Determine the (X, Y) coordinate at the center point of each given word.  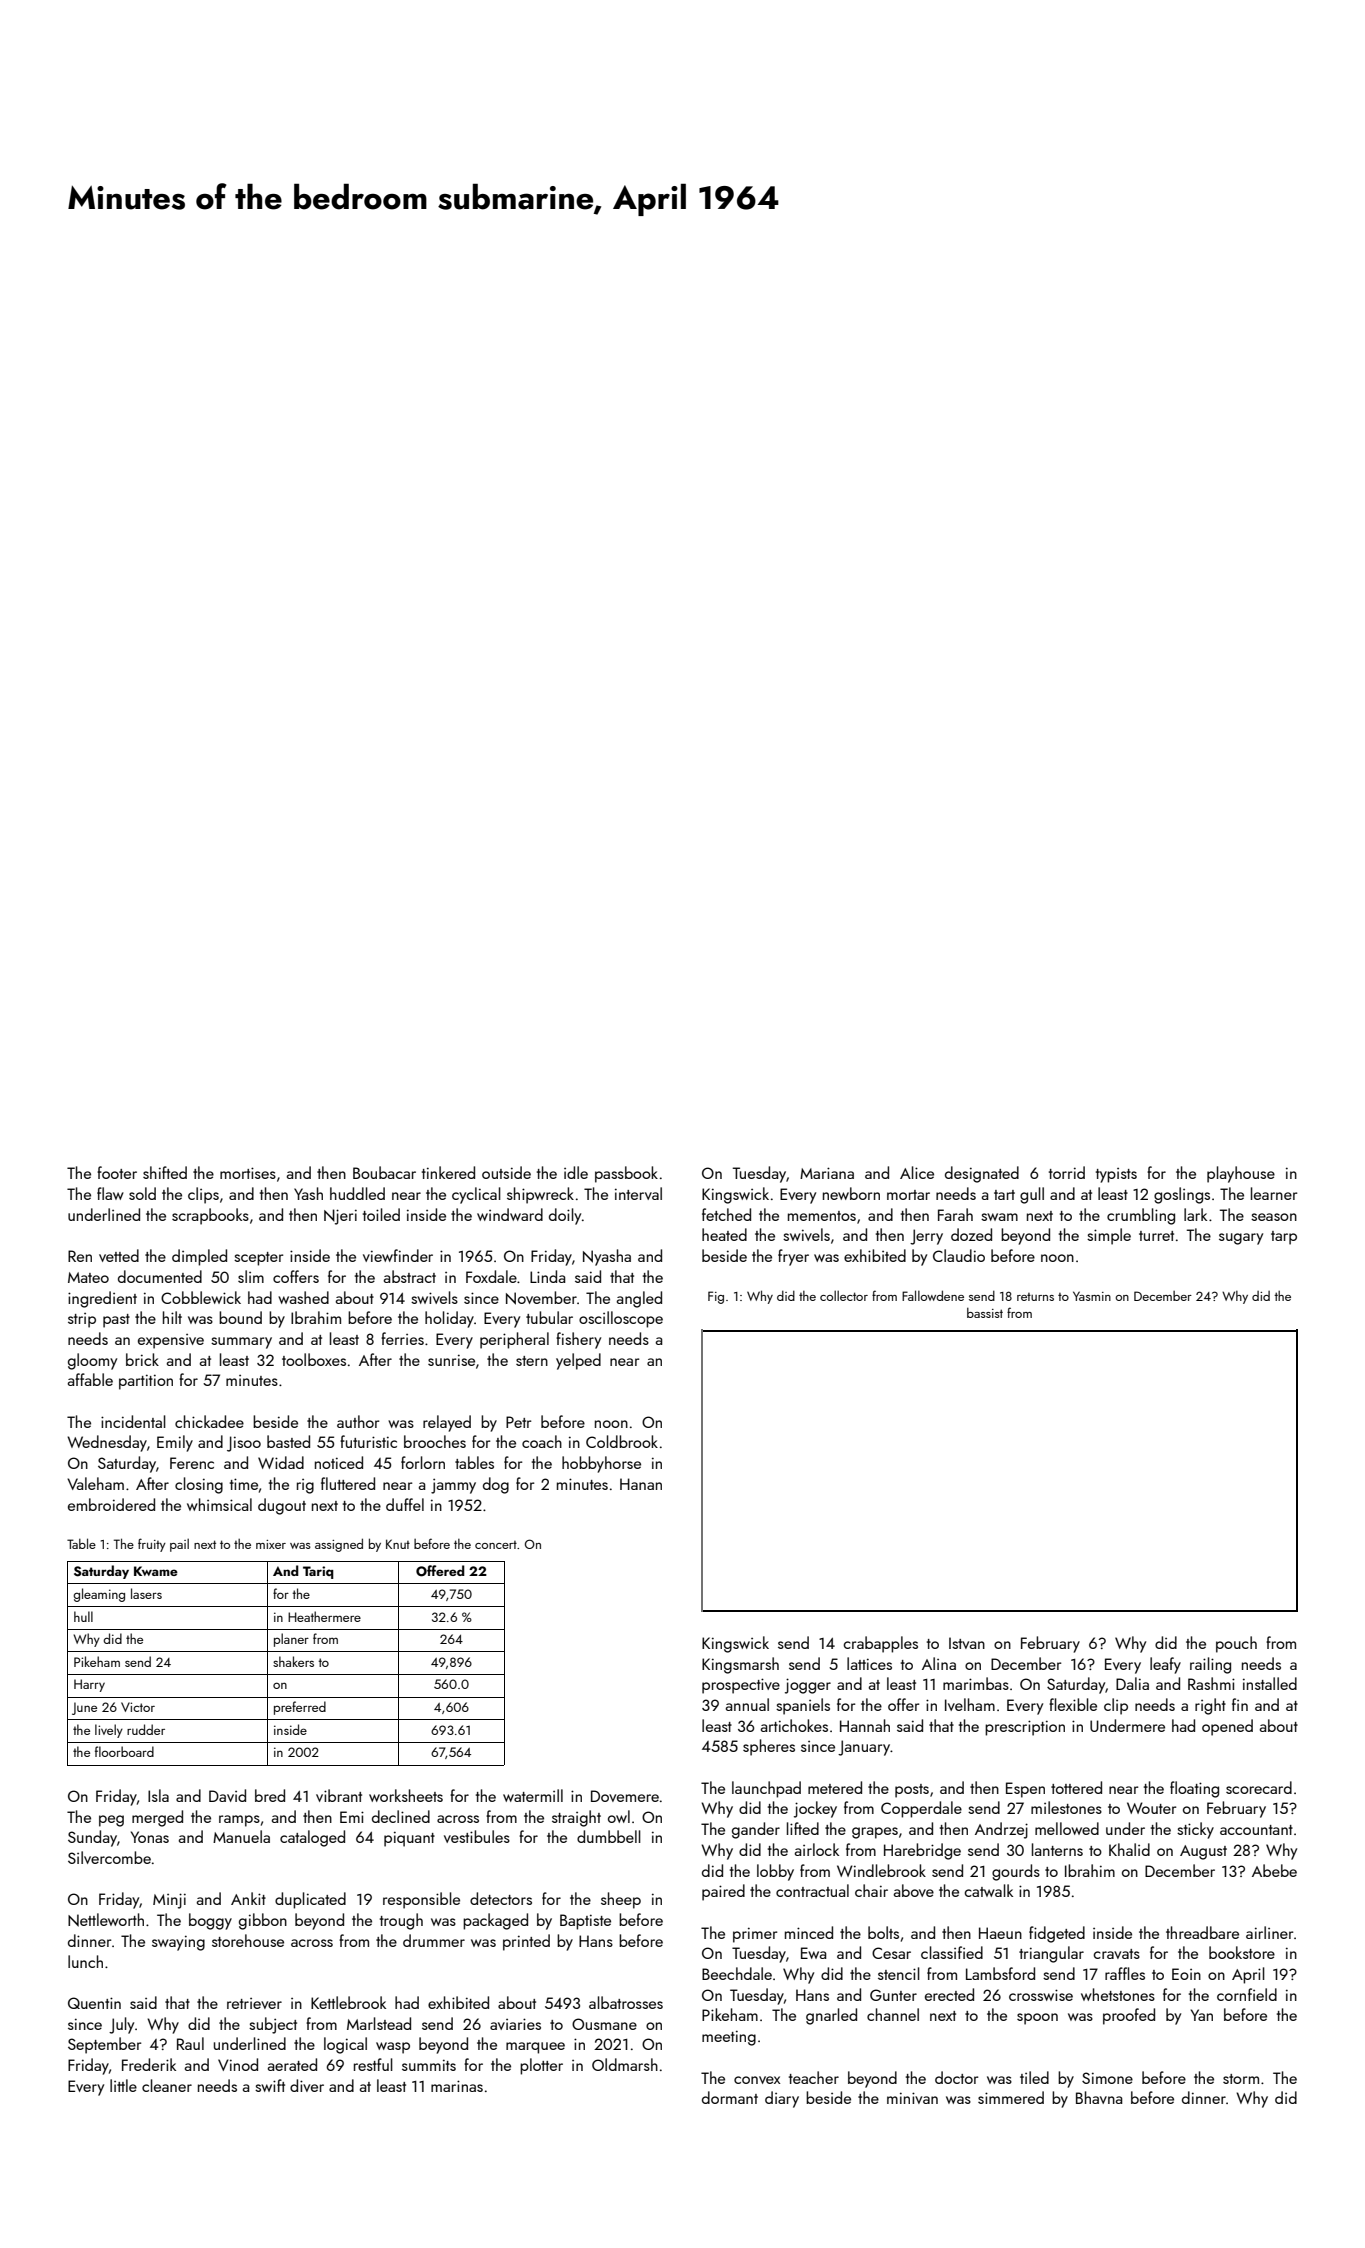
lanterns (1057, 1849)
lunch (85, 1961)
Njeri (340, 1217)
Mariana (827, 1173)
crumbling (1141, 1216)
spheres (769, 1747)
